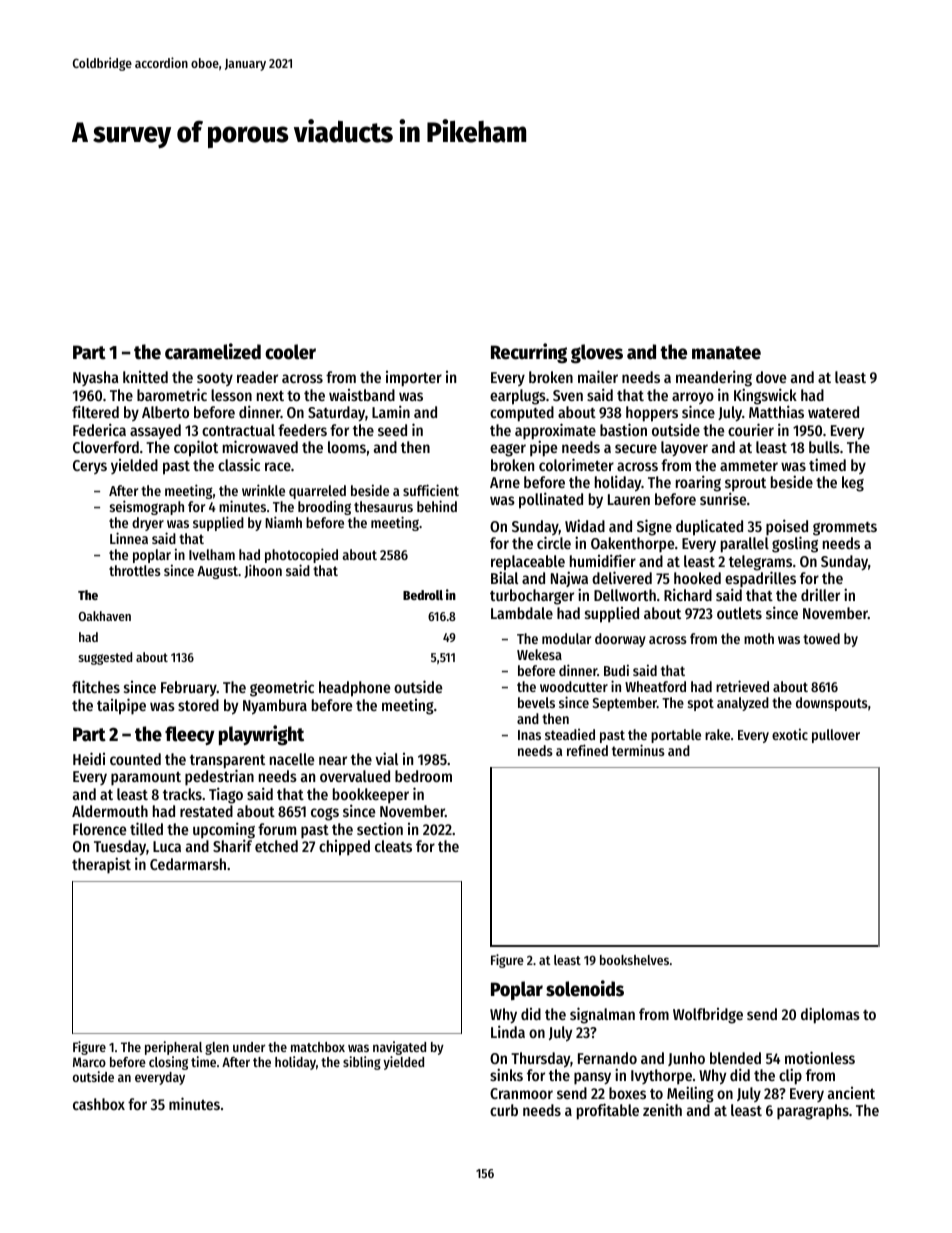  I want to click on suggested, so click(105, 658).
